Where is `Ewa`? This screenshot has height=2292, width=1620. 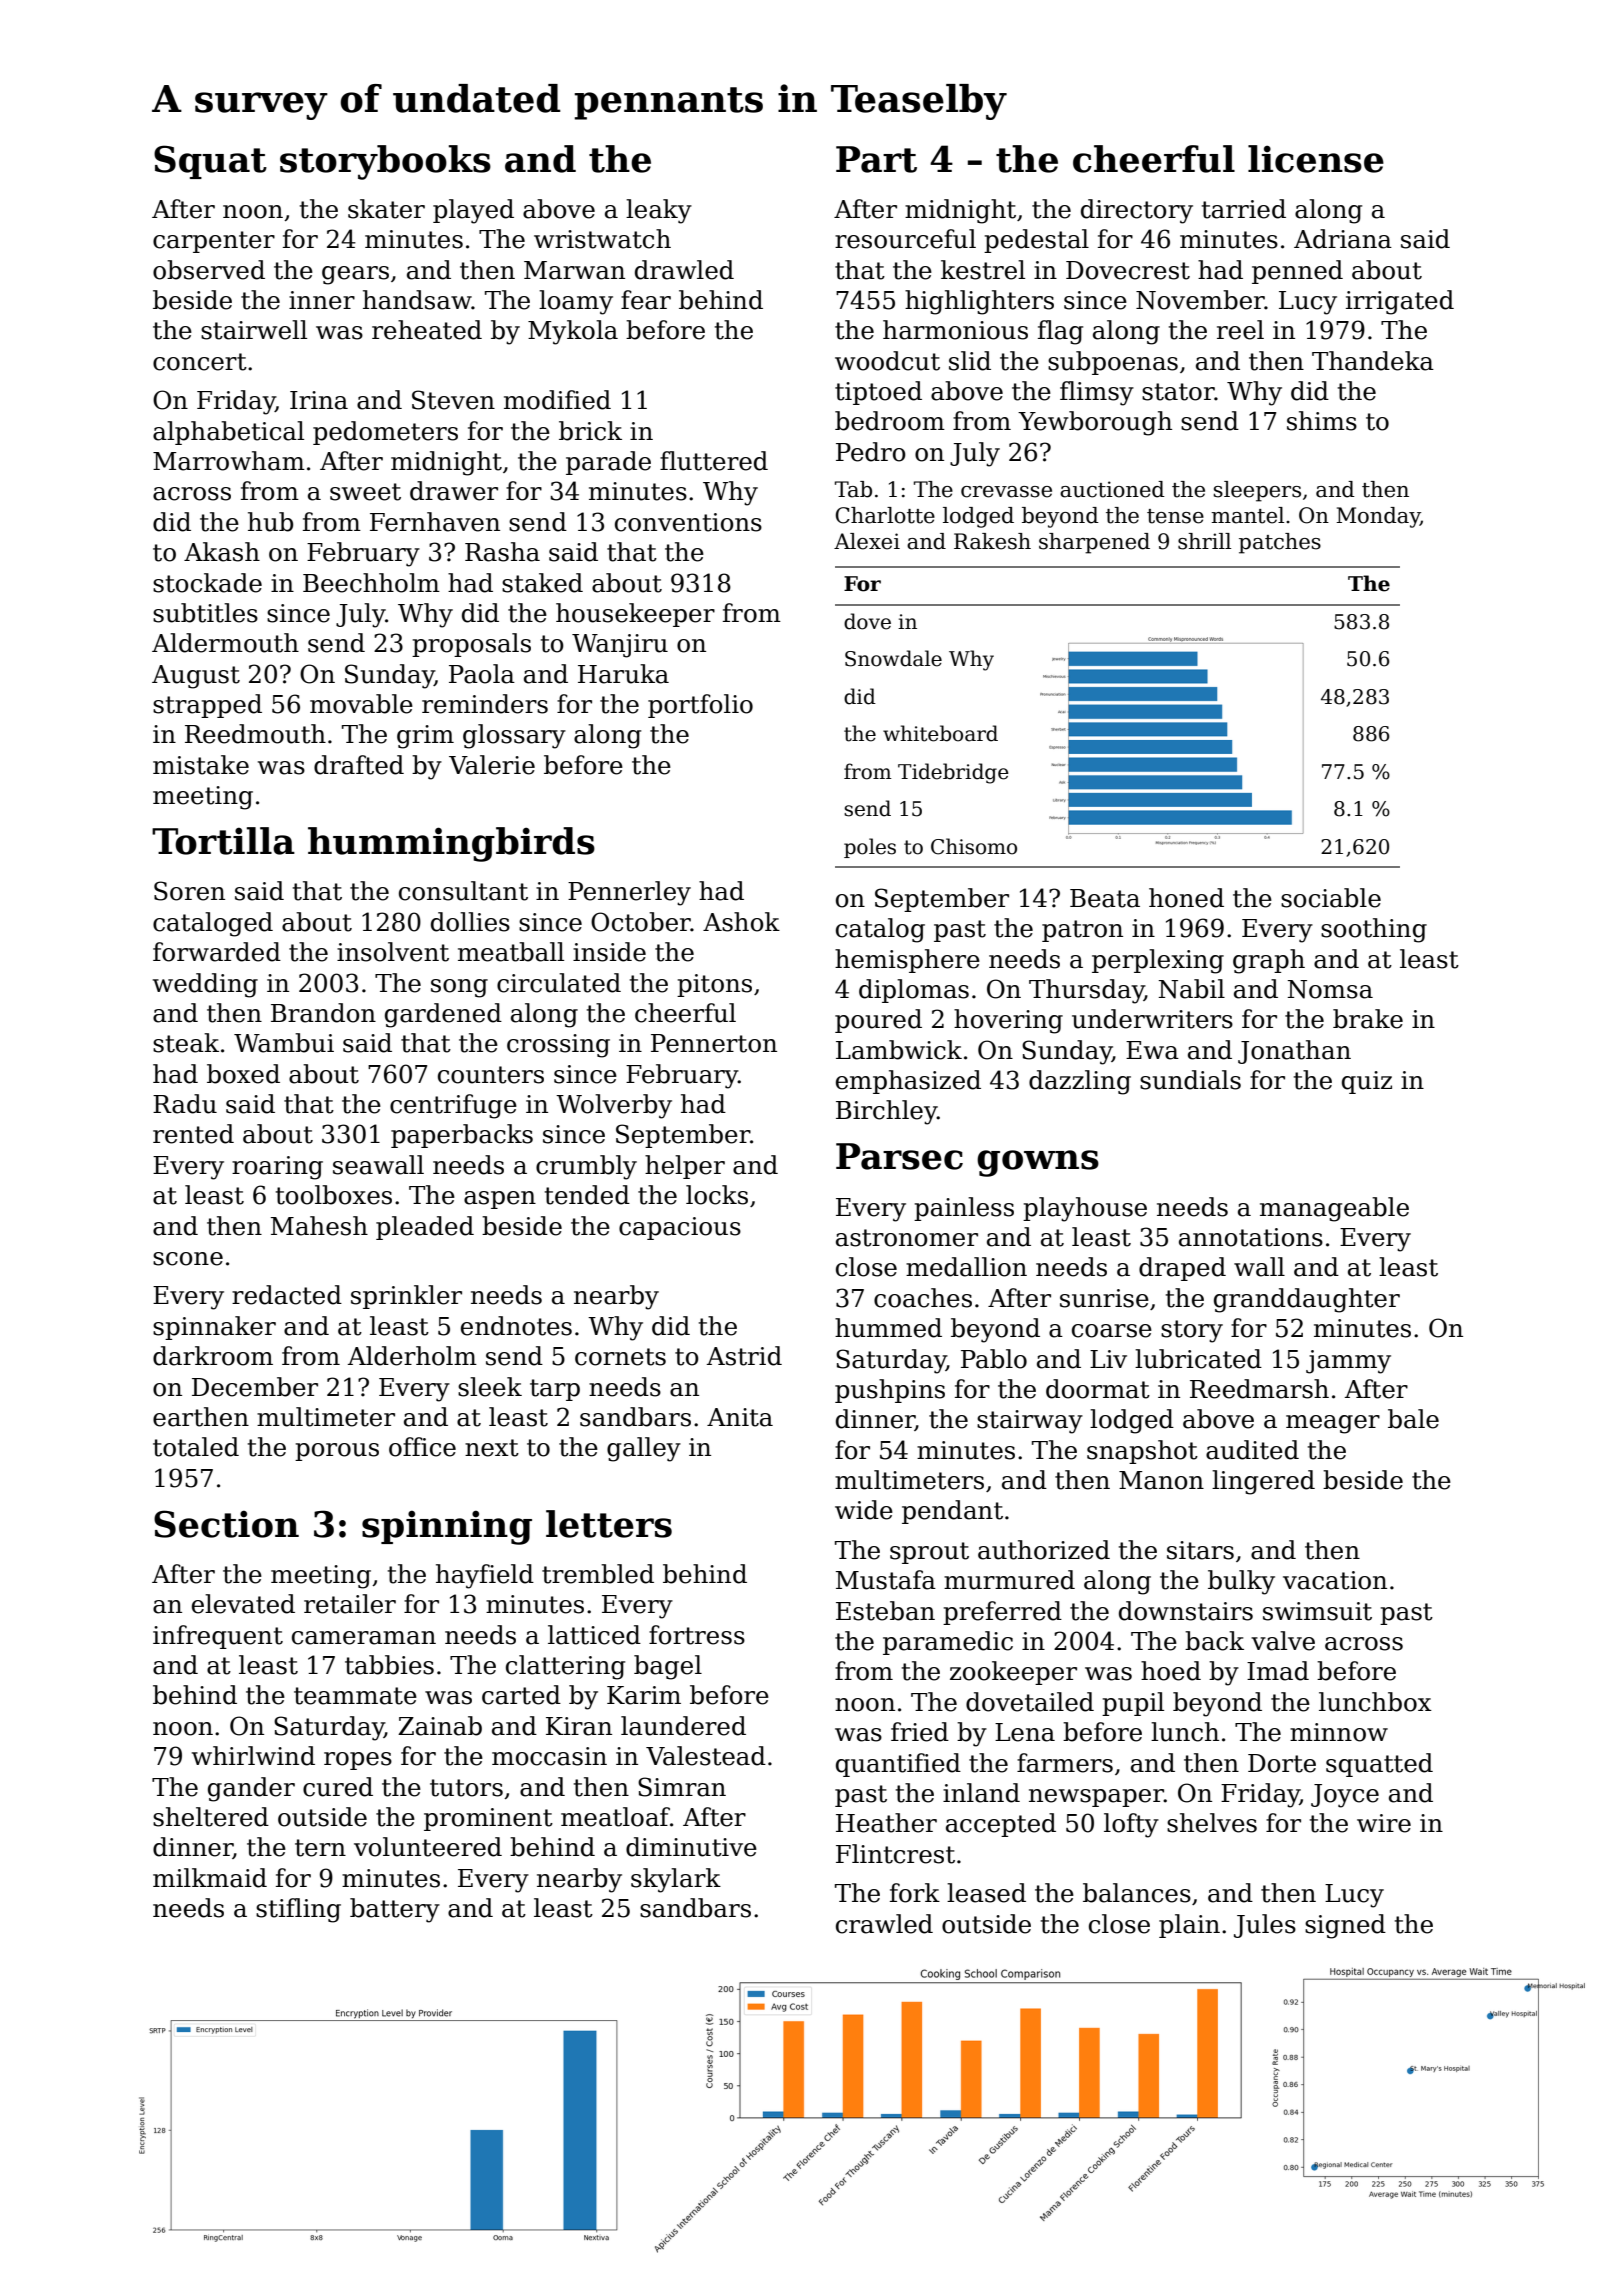 Ewa is located at coordinates (1152, 1050).
